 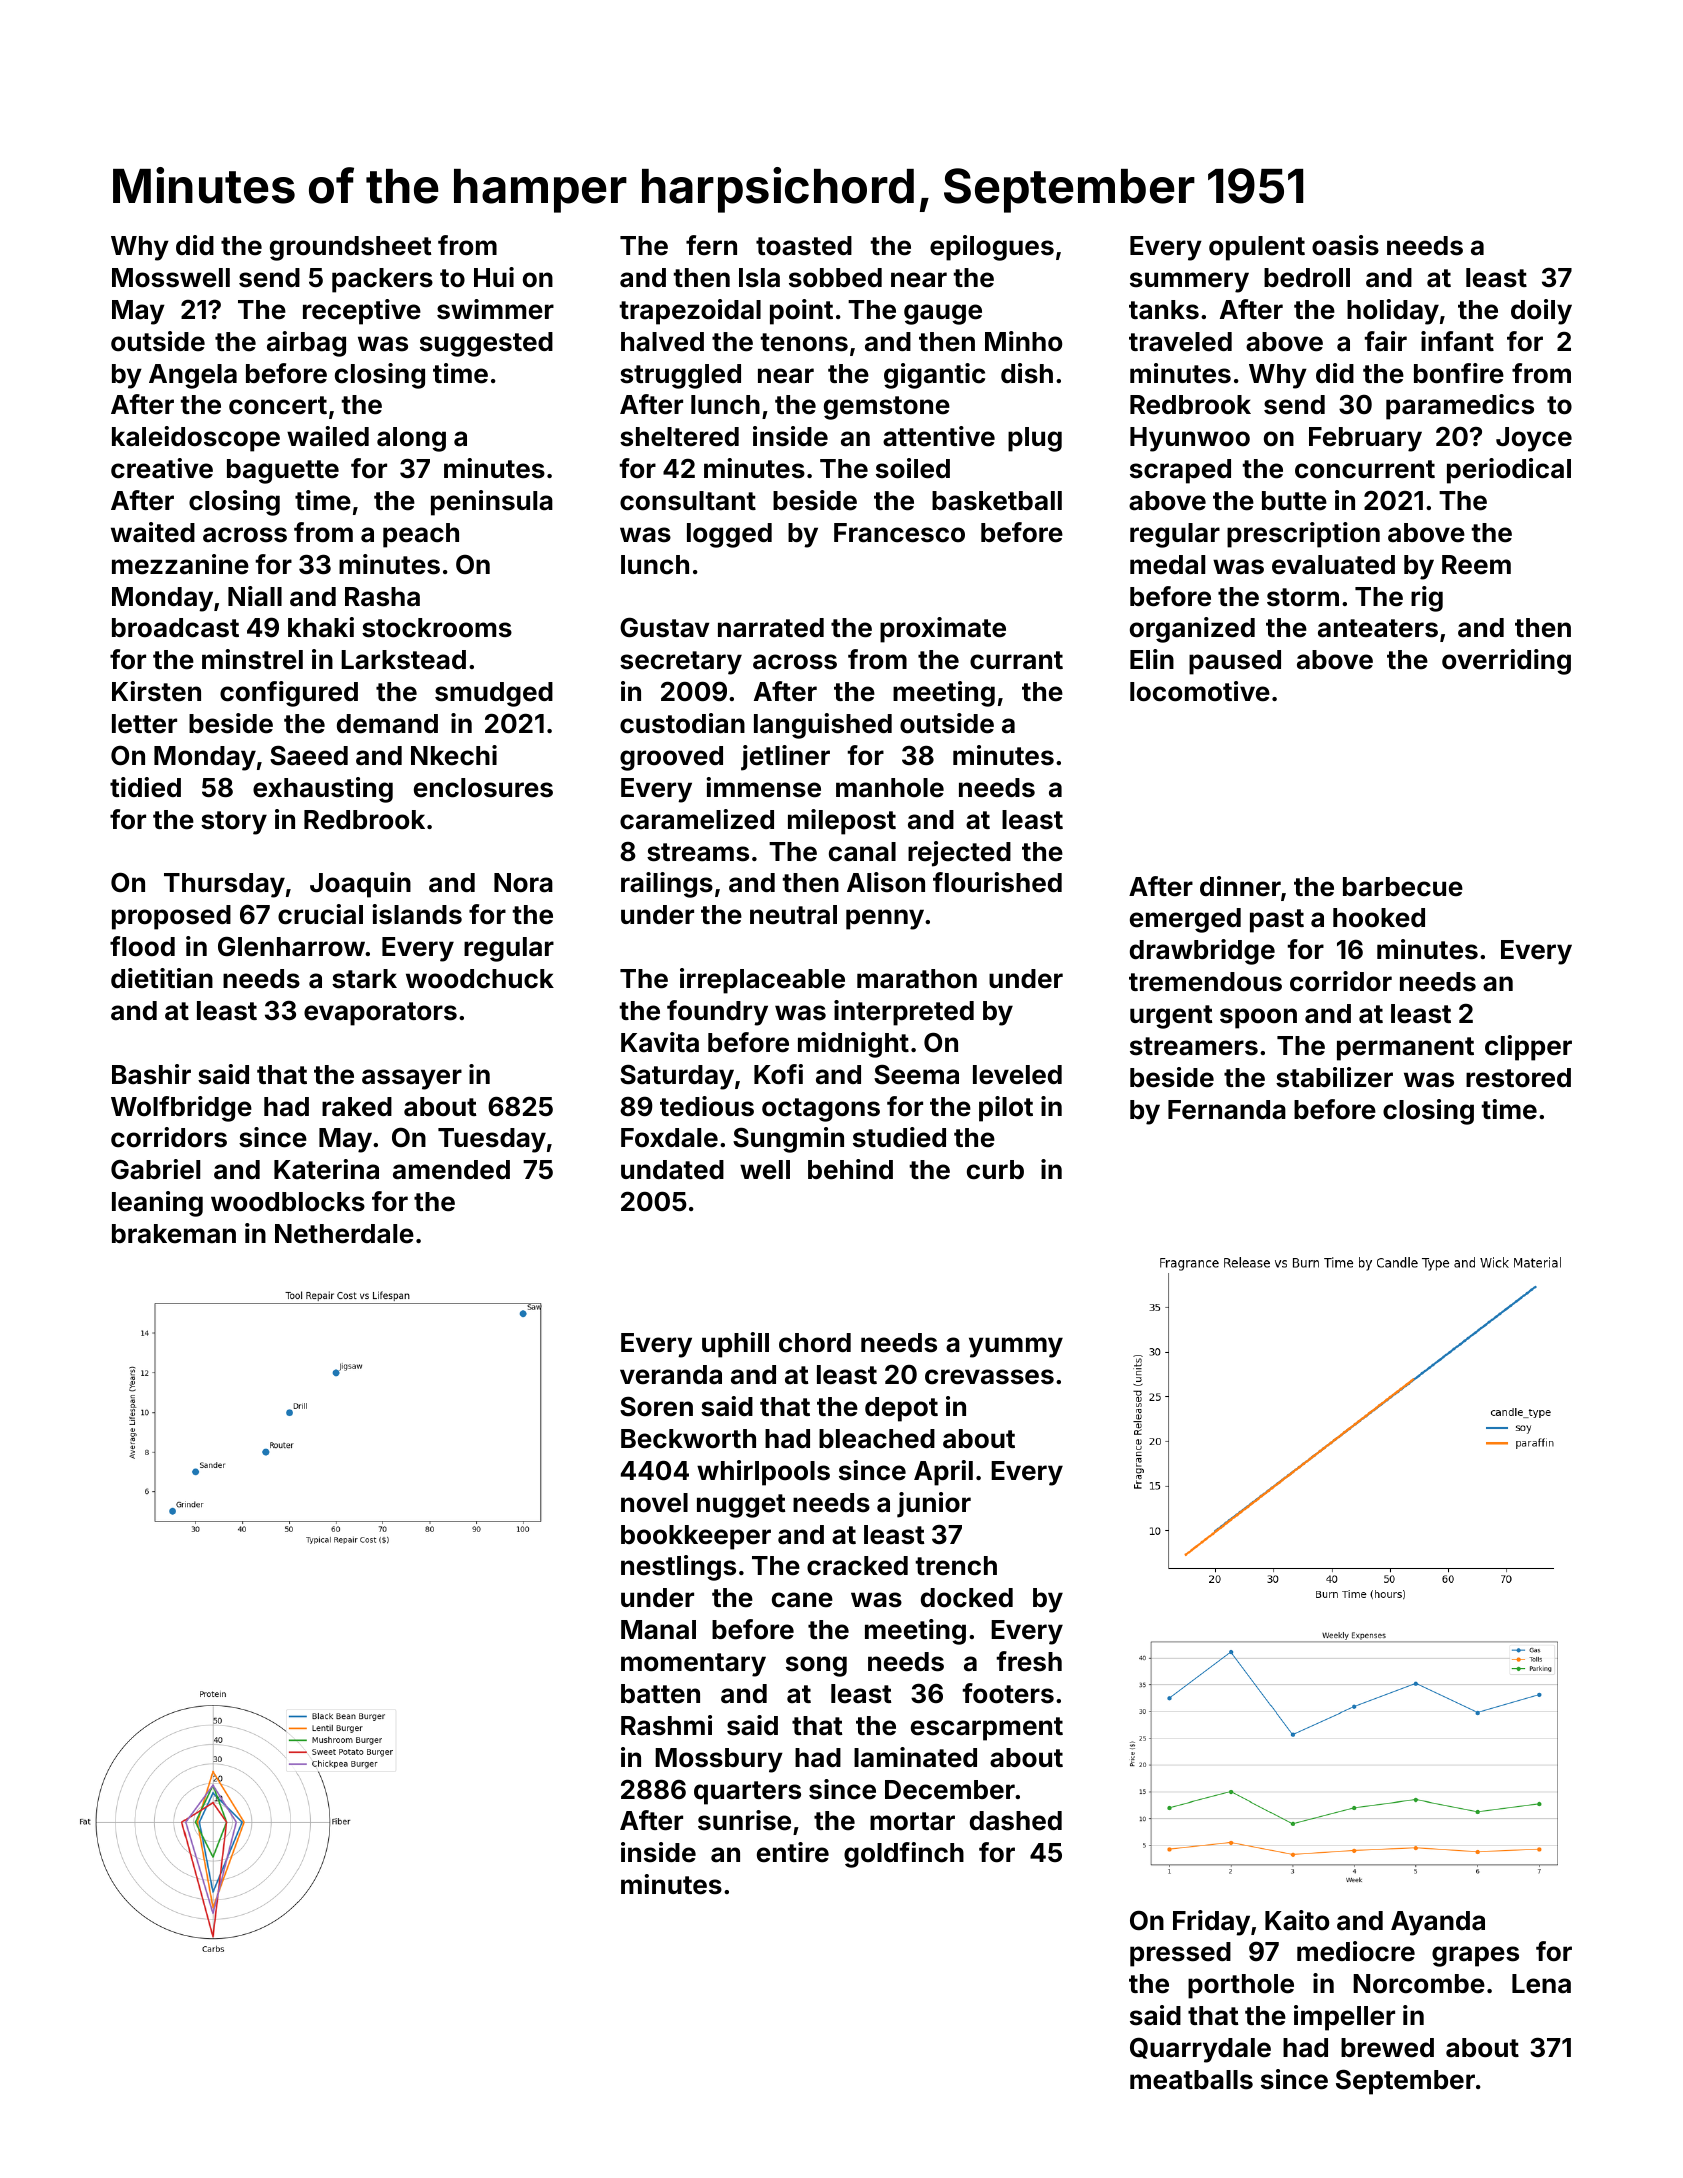 I want to click on Gustav, so click(x=665, y=627).
